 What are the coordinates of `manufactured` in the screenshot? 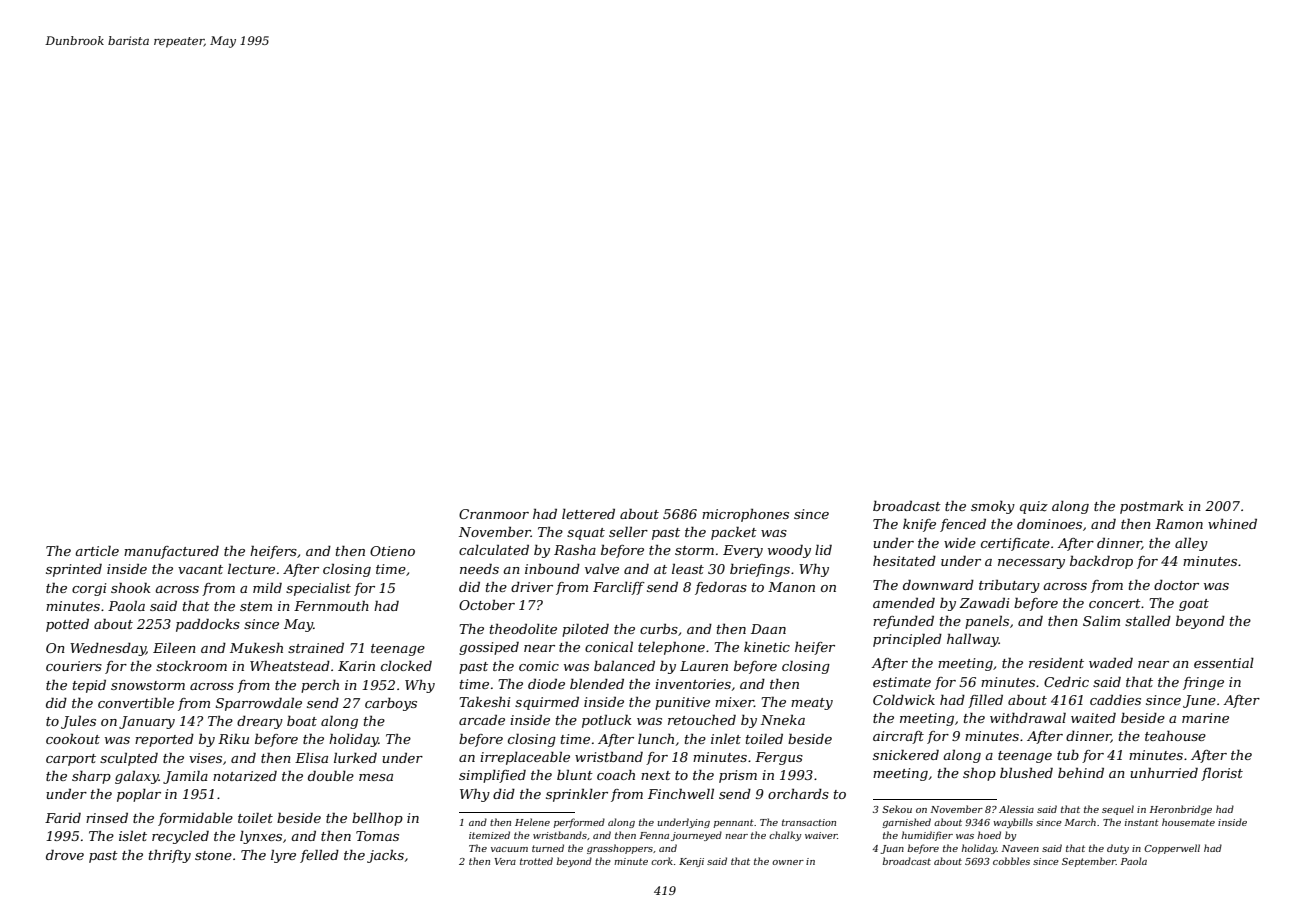 It's located at (171, 552).
